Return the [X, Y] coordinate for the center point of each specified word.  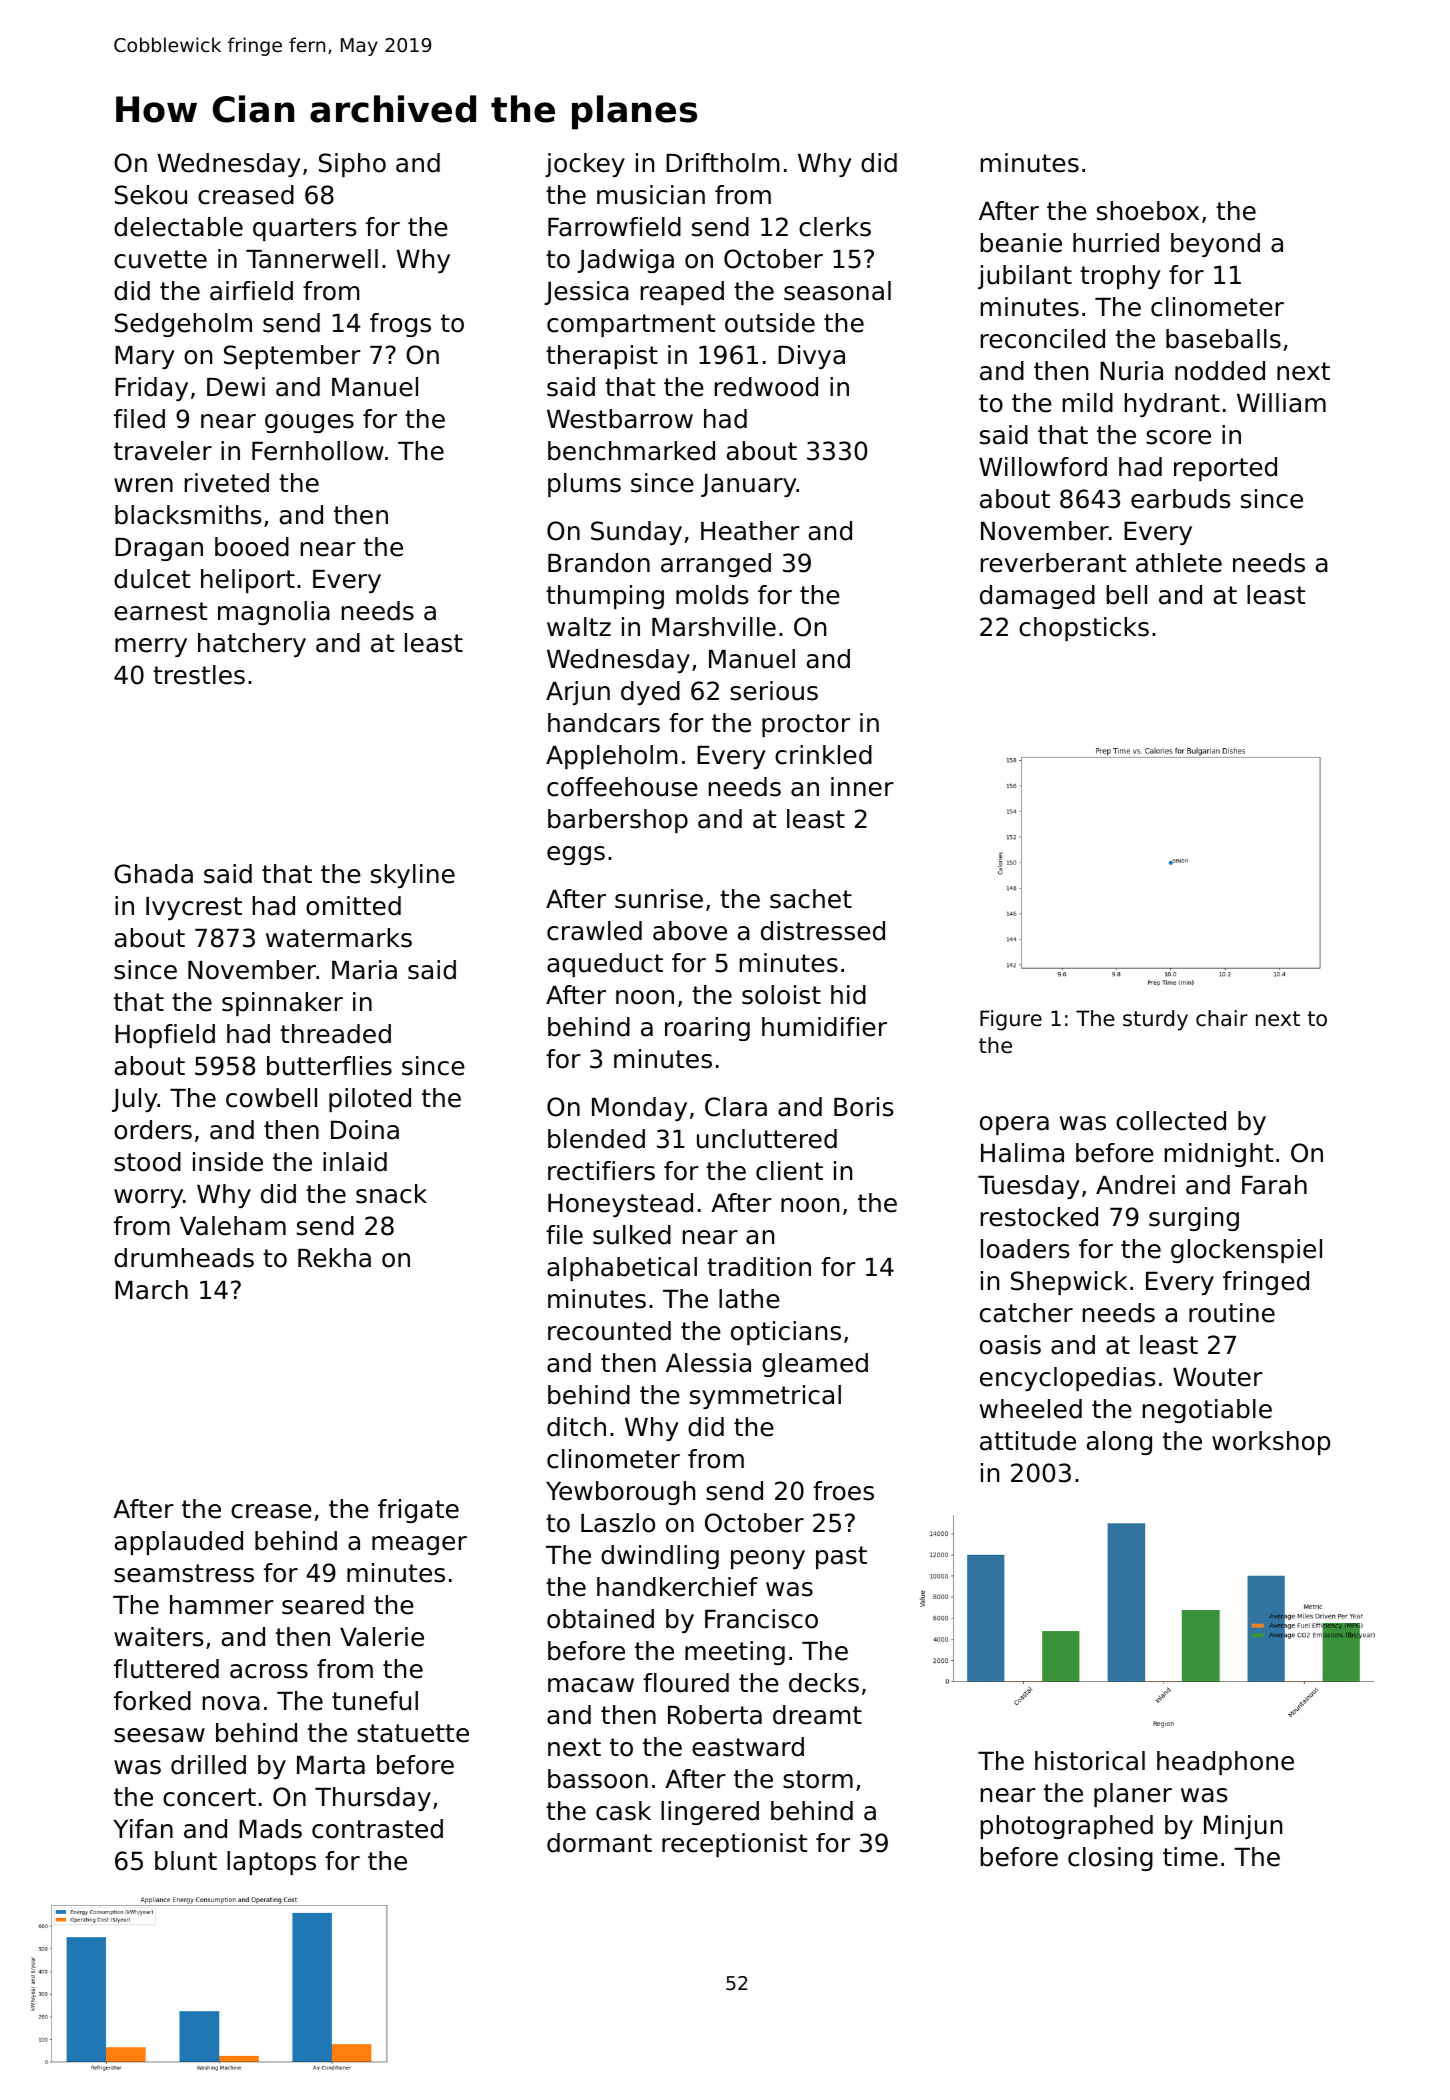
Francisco [761, 1619]
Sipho [352, 165]
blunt [186, 1861]
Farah [1274, 1185]
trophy [1120, 277]
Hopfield [165, 1036]
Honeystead [620, 1205]
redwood [766, 387]
